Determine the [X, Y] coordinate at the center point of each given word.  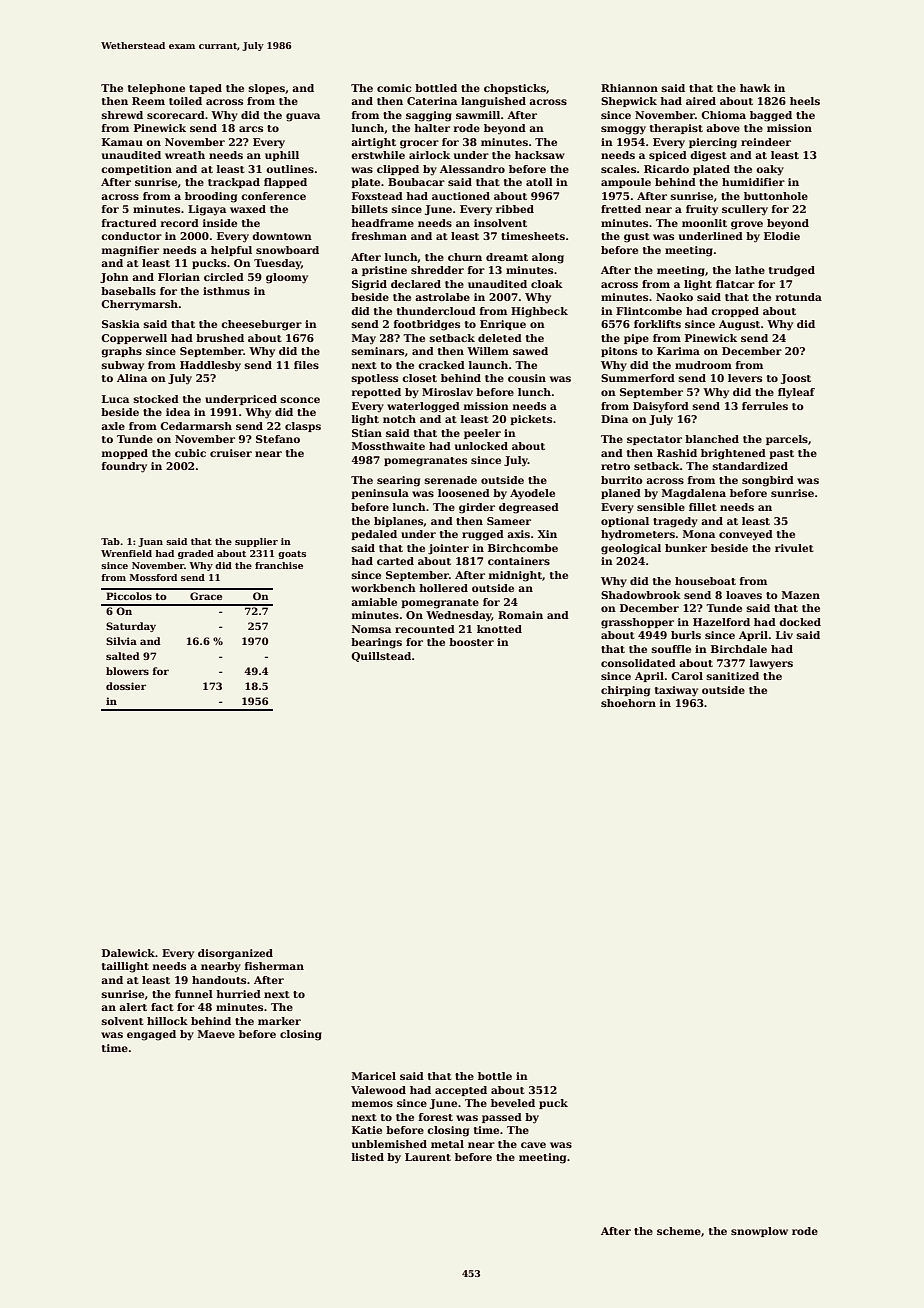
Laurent [428, 1157]
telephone [156, 89]
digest [708, 156]
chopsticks [515, 89]
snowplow [759, 1232]
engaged [151, 1035]
